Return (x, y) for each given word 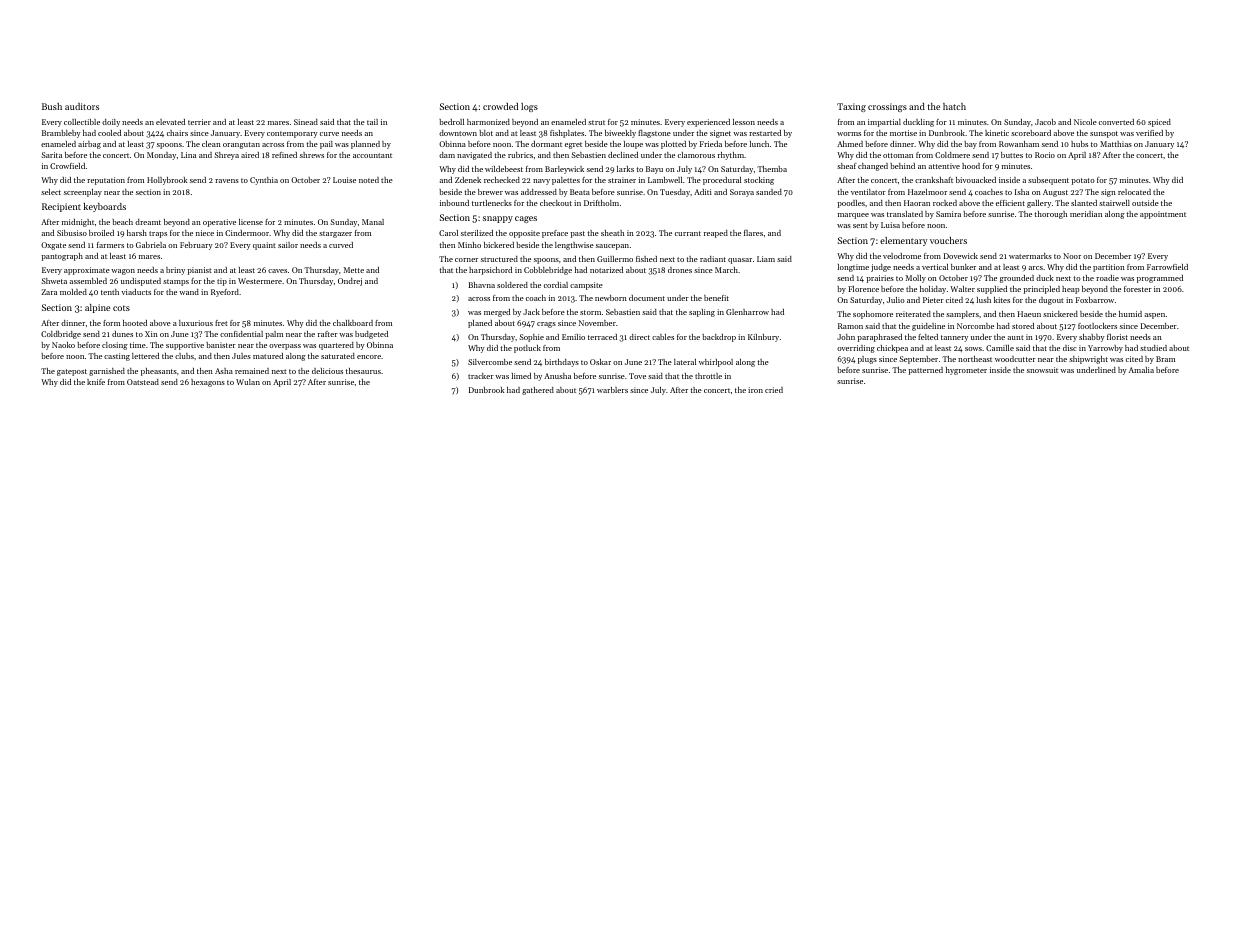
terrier (199, 122)
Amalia (1141, 370)
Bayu (654, 170)
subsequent (1048, 181)
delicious (327, 371)
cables (663, 337)
